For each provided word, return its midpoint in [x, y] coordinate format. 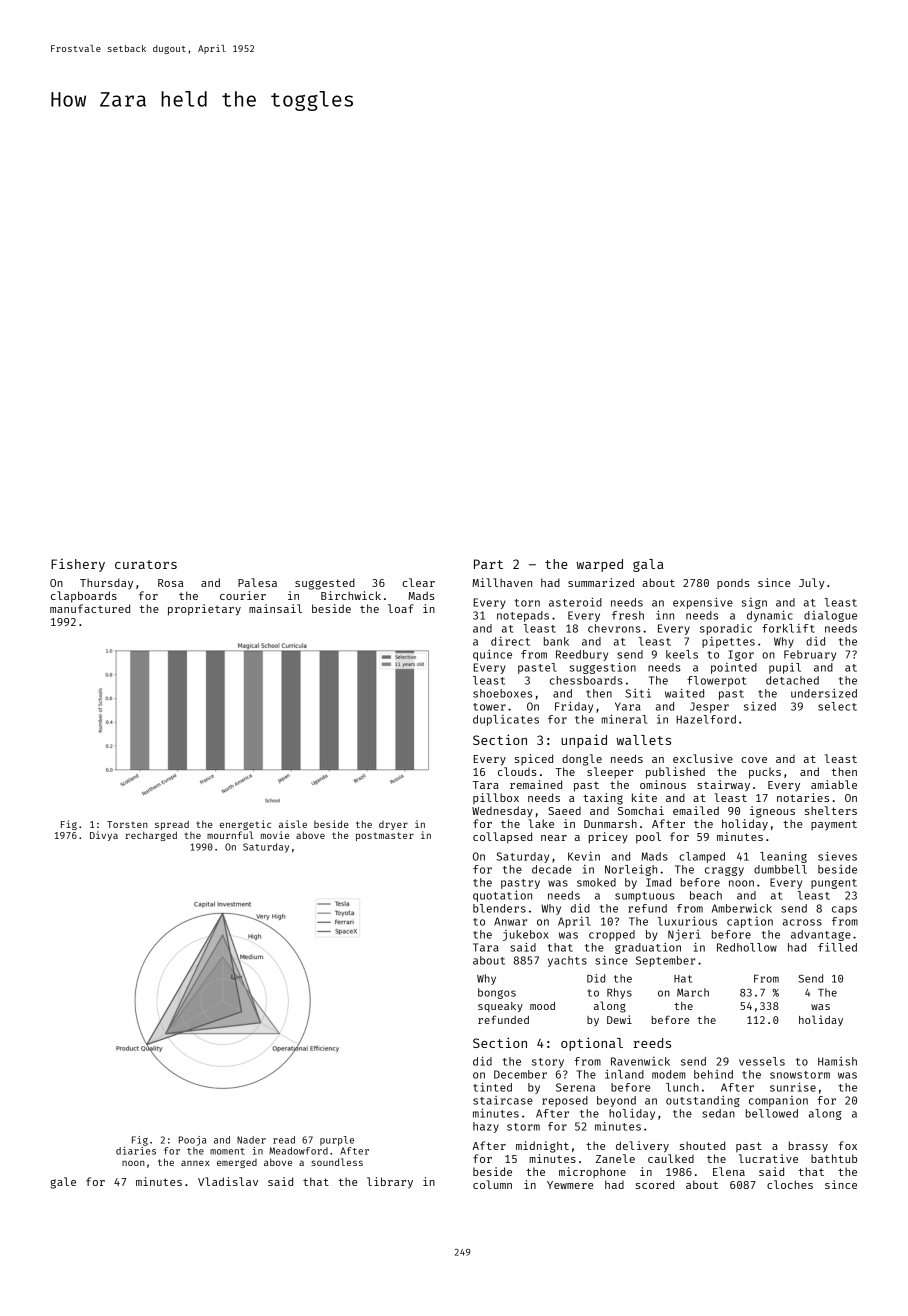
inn [665, 615]
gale [63, 1183]
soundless [337, 1162]
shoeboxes [502, 693]
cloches [790, 1184]
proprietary [204, 610]
